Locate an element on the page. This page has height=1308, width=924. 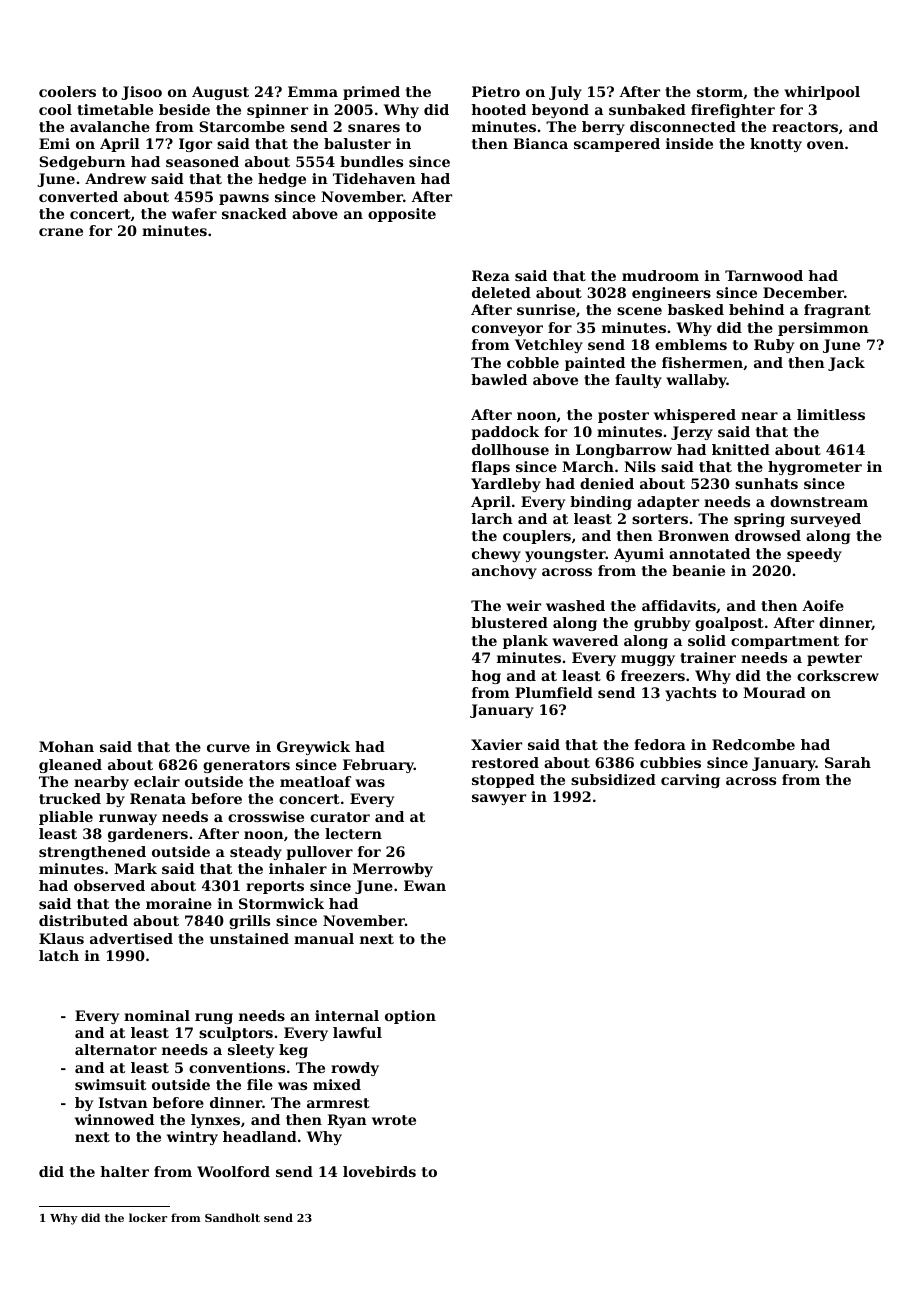
Merrowby is located at coordinates (393, 870).
